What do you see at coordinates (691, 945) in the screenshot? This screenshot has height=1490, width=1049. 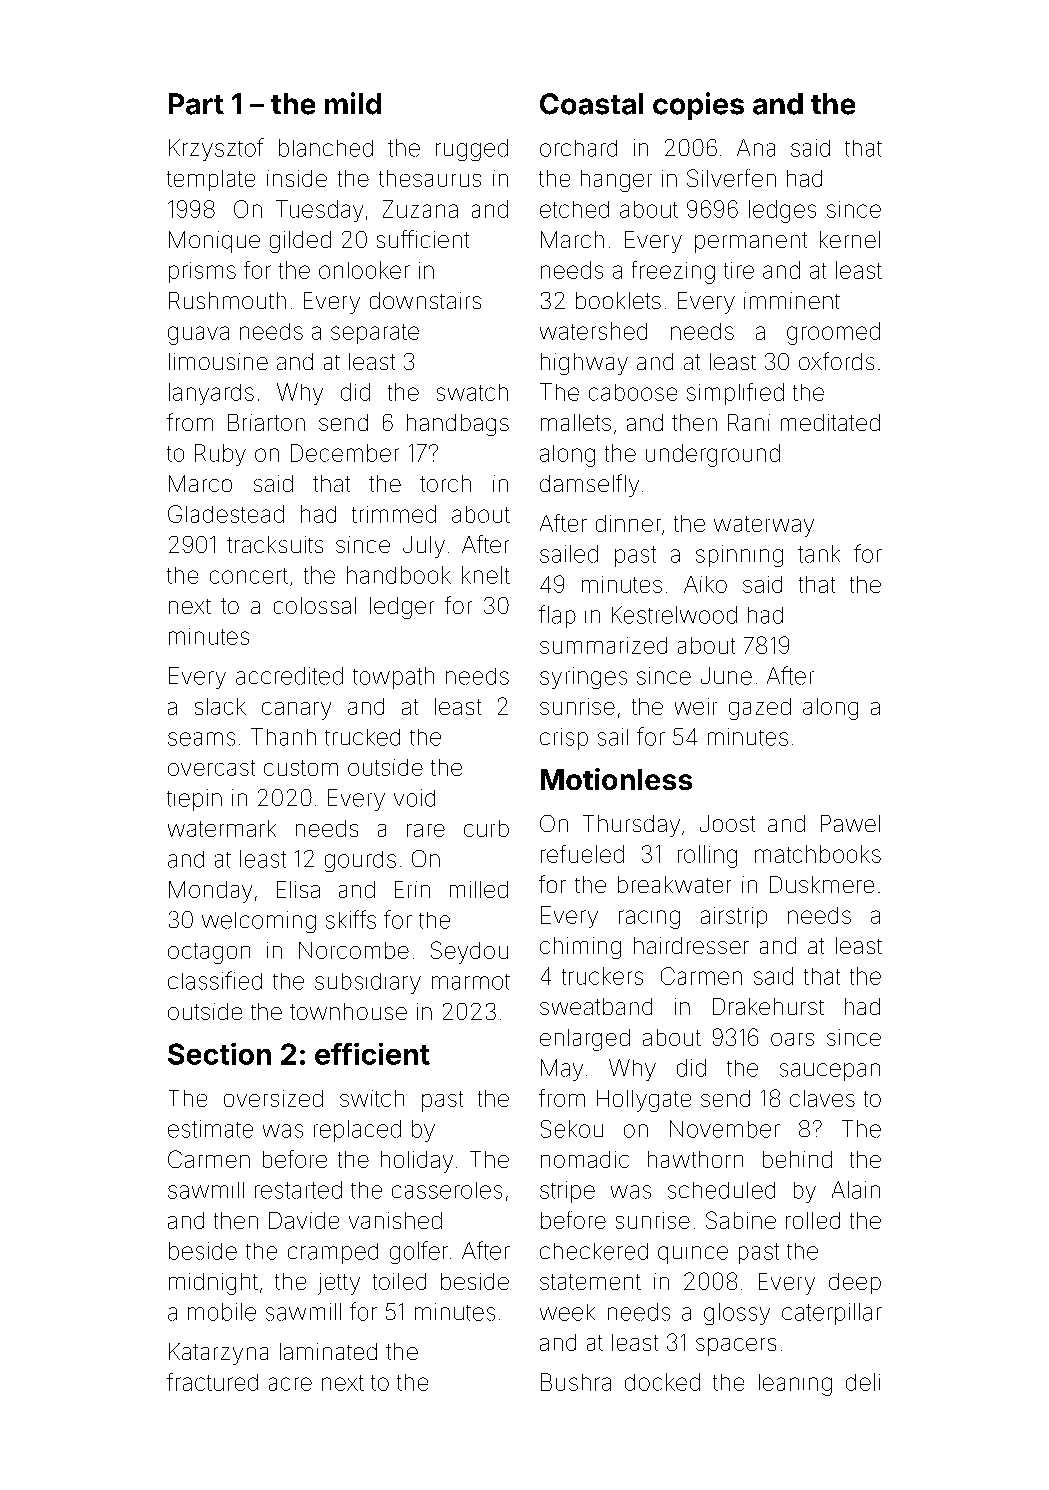 I see `hairdresser` at bounding box center [691, 945].
